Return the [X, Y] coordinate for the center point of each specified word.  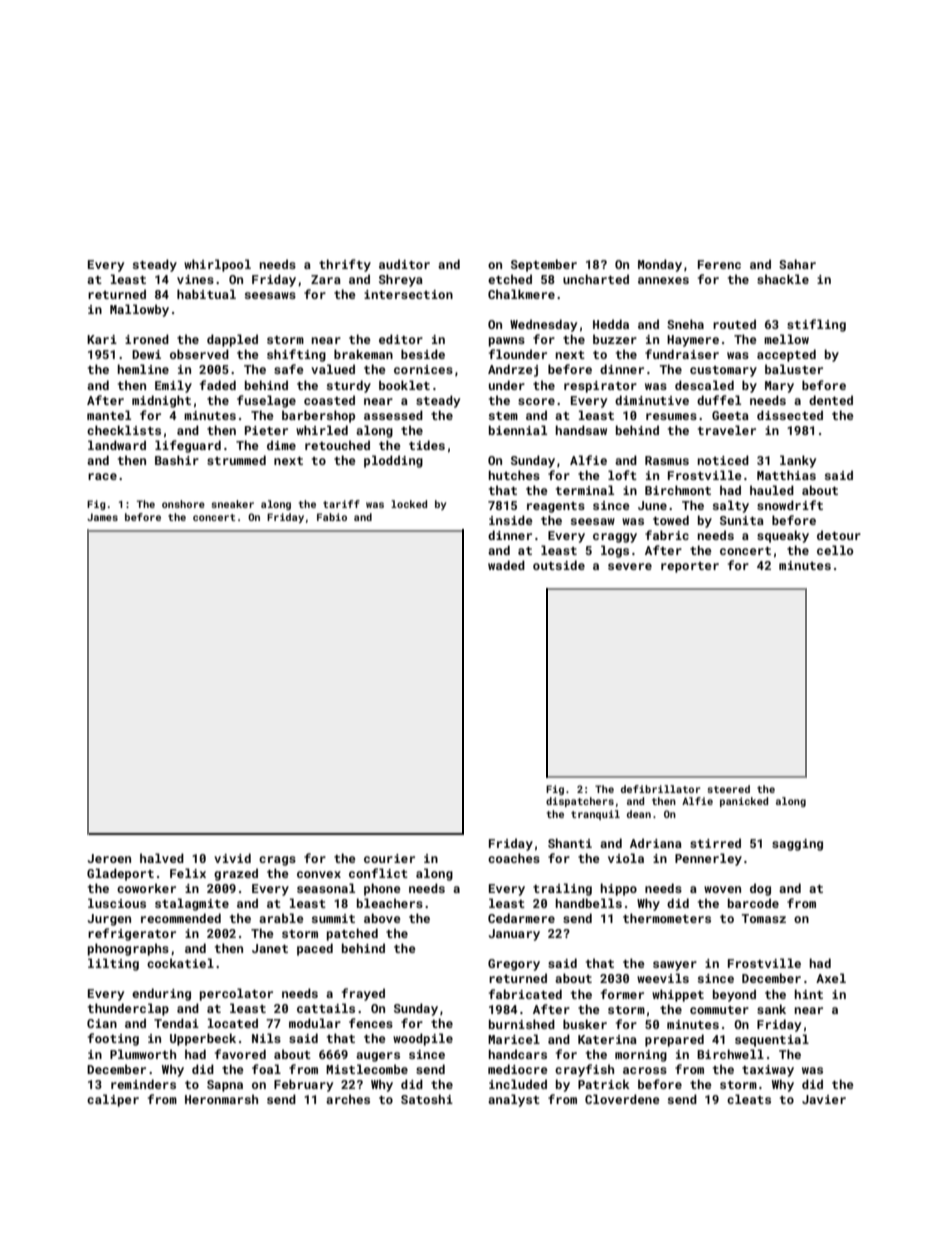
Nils [266, 1038]
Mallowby [139, 310]
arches [348, 1099]
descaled [704, 385]
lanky [798, 461]
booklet [404, 385]
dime [281, 445]
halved [162, 858]
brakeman [363, 354]
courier [389, 858]
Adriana [656, 843]
